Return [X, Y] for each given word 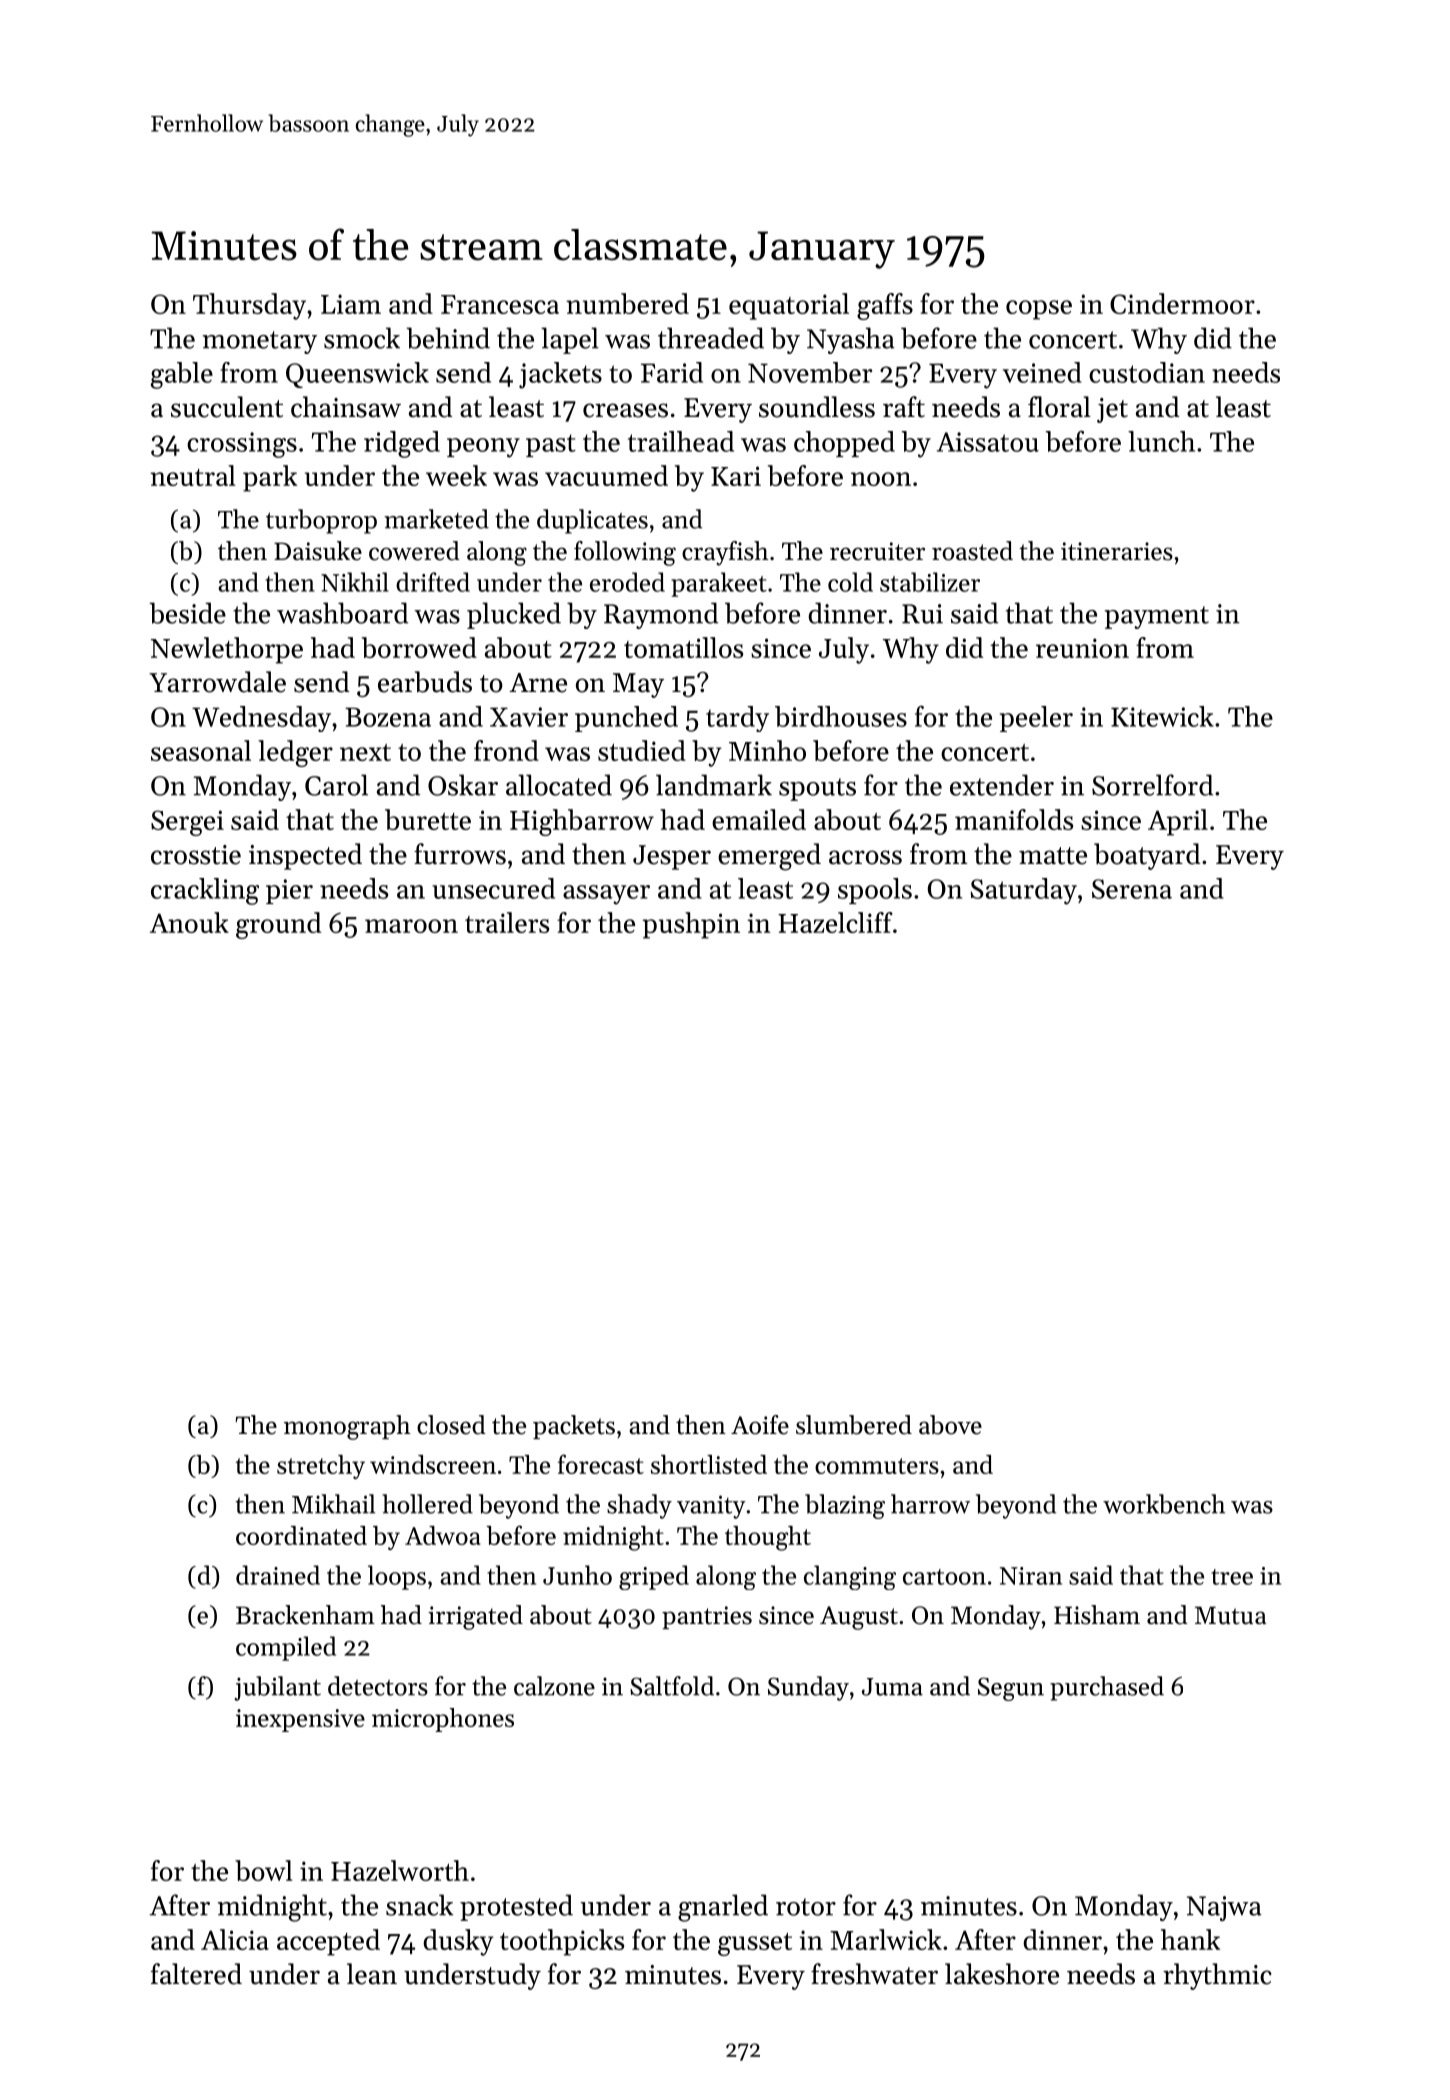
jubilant [277, 1688]
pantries [707, 1617]
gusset [755, 1944]
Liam [351, 304]
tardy [737, 719]
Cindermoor [1182, 303]
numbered [627, 303]
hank [1190, 1939]
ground [278, 925]
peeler [1036, 719]
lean [372, 1974]
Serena [1132, 889]
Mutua [1230, 1615]
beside [187, 613]
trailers [507, 922]
